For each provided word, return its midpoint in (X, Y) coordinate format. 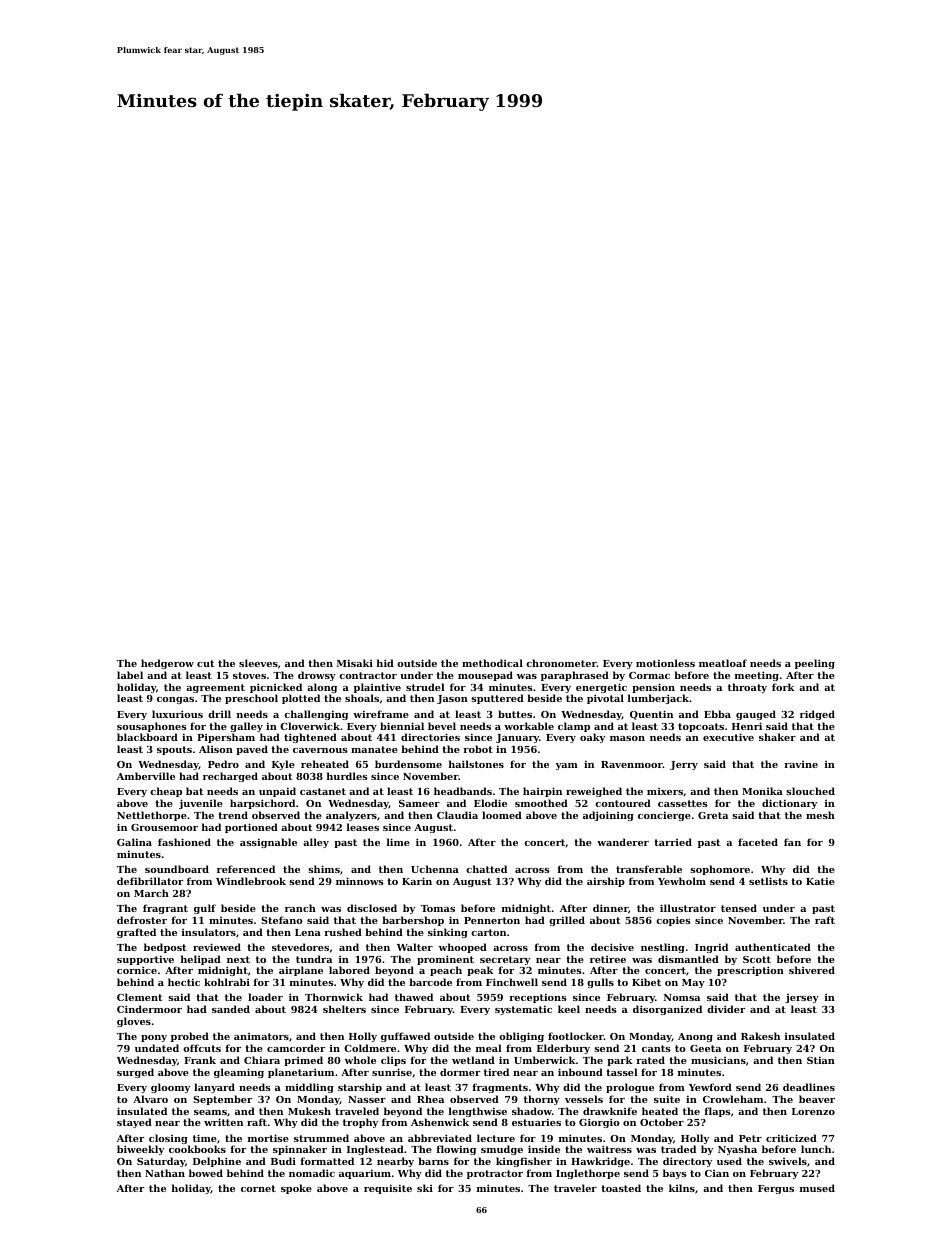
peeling (815, 664)
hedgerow (167, 664)
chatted (486, 869)
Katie (820, 881)
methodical (492, 663)
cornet (258, 1188)
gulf (205, 909)
